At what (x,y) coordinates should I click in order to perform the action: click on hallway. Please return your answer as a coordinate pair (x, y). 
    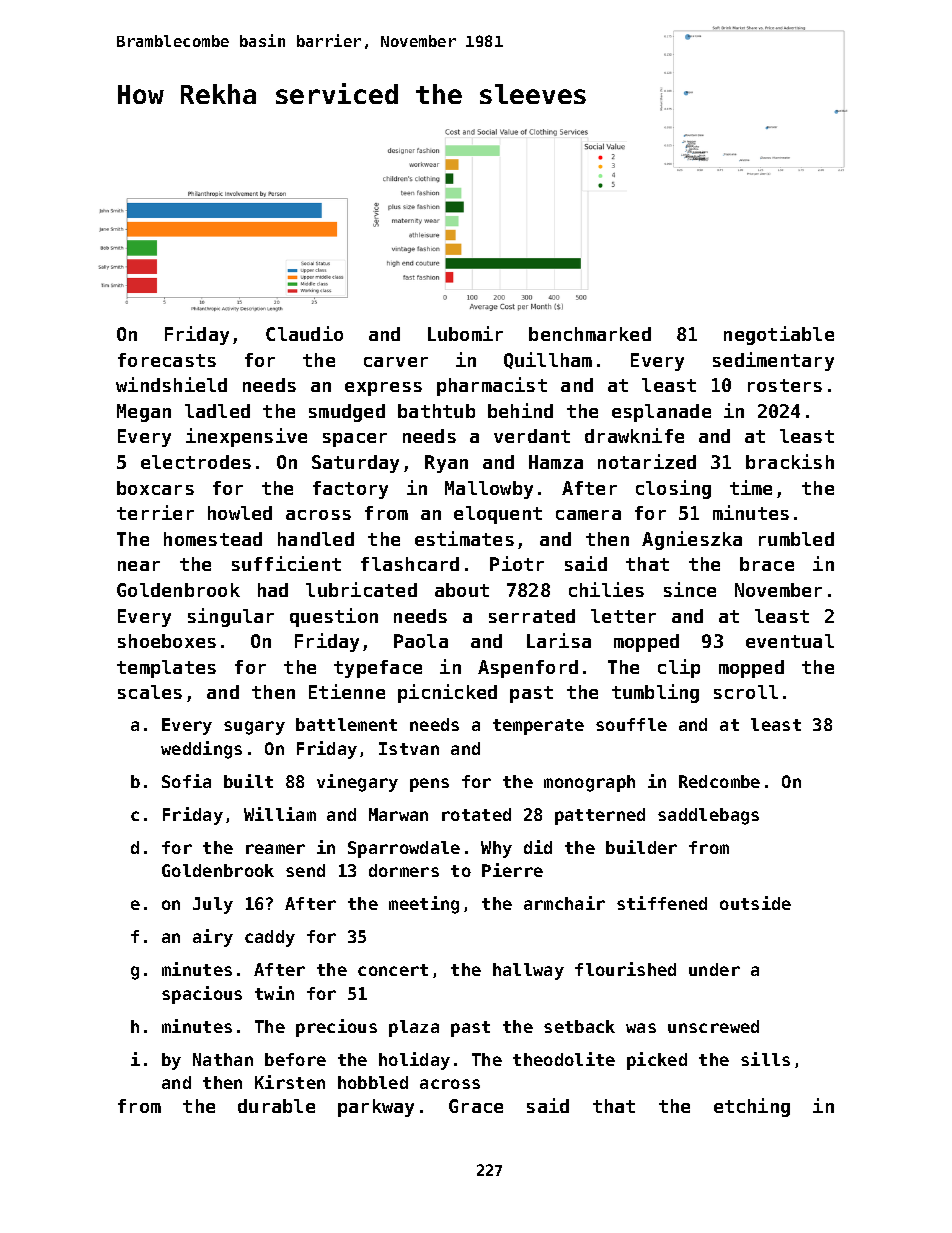
    Looking at the image, I should click on (528, 971).
